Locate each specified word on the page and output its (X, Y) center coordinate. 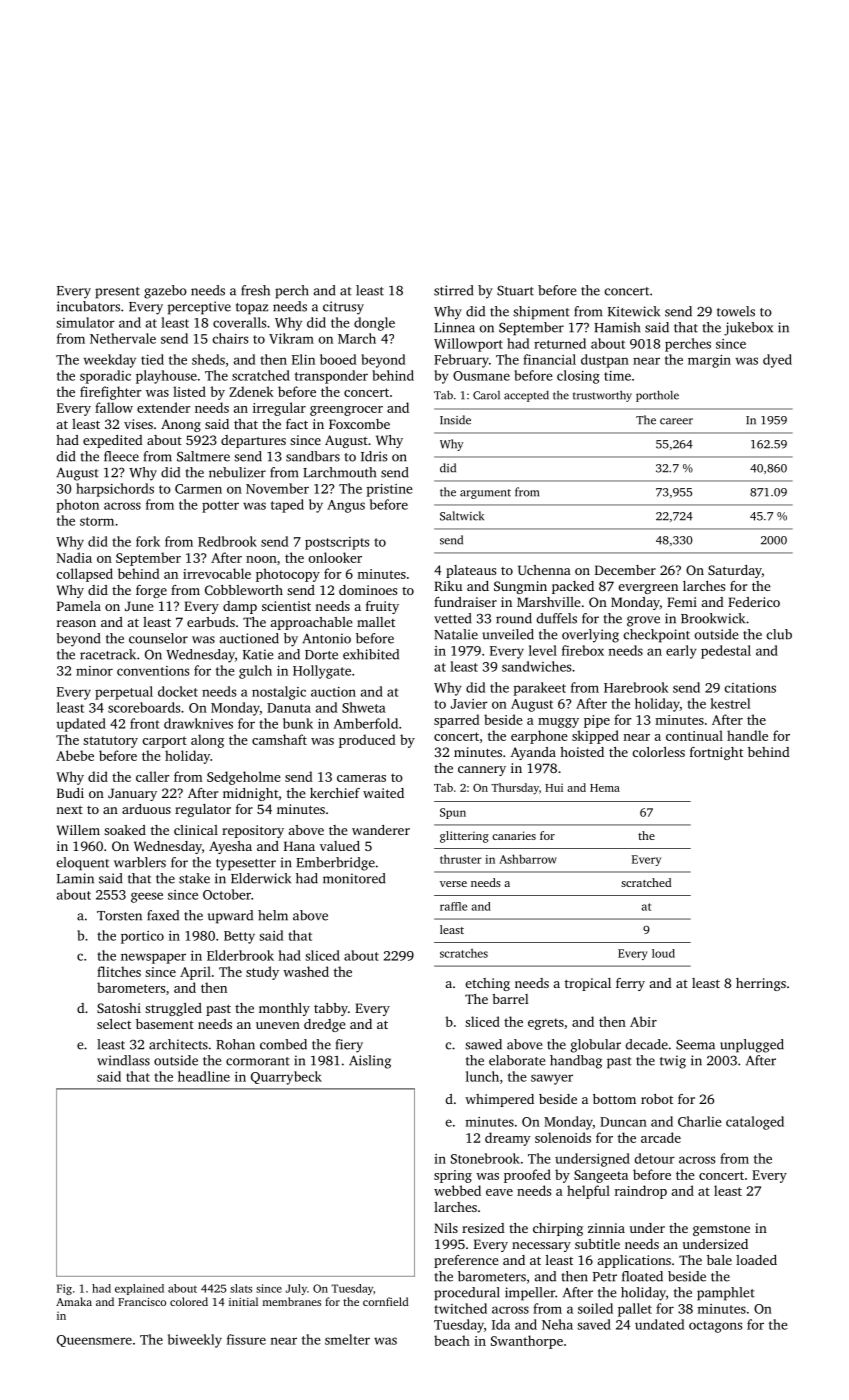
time (617, 376)
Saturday (735, 571)
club (779, 634)
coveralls (239, 322)
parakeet (540, 689)
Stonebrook (485, 1158)
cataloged (755, 1123)
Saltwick (462, 516)
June (139, 606)
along (207, 741)
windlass (123, 1060)
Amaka (74, 1301)
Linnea (454, 327)
